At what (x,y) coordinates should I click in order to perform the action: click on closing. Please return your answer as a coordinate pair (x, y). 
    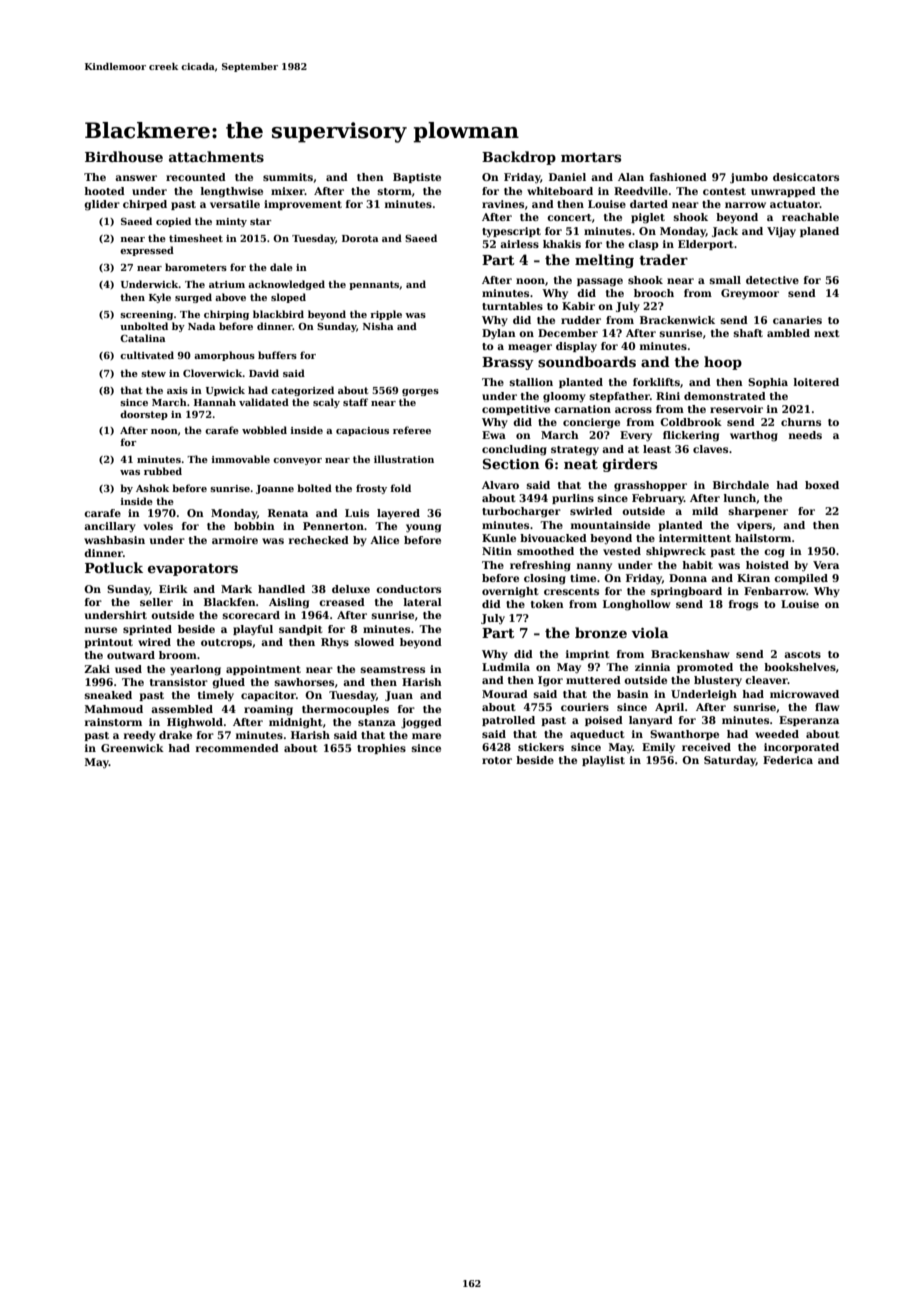
    Looking at the image, I should click on (545, 579).
